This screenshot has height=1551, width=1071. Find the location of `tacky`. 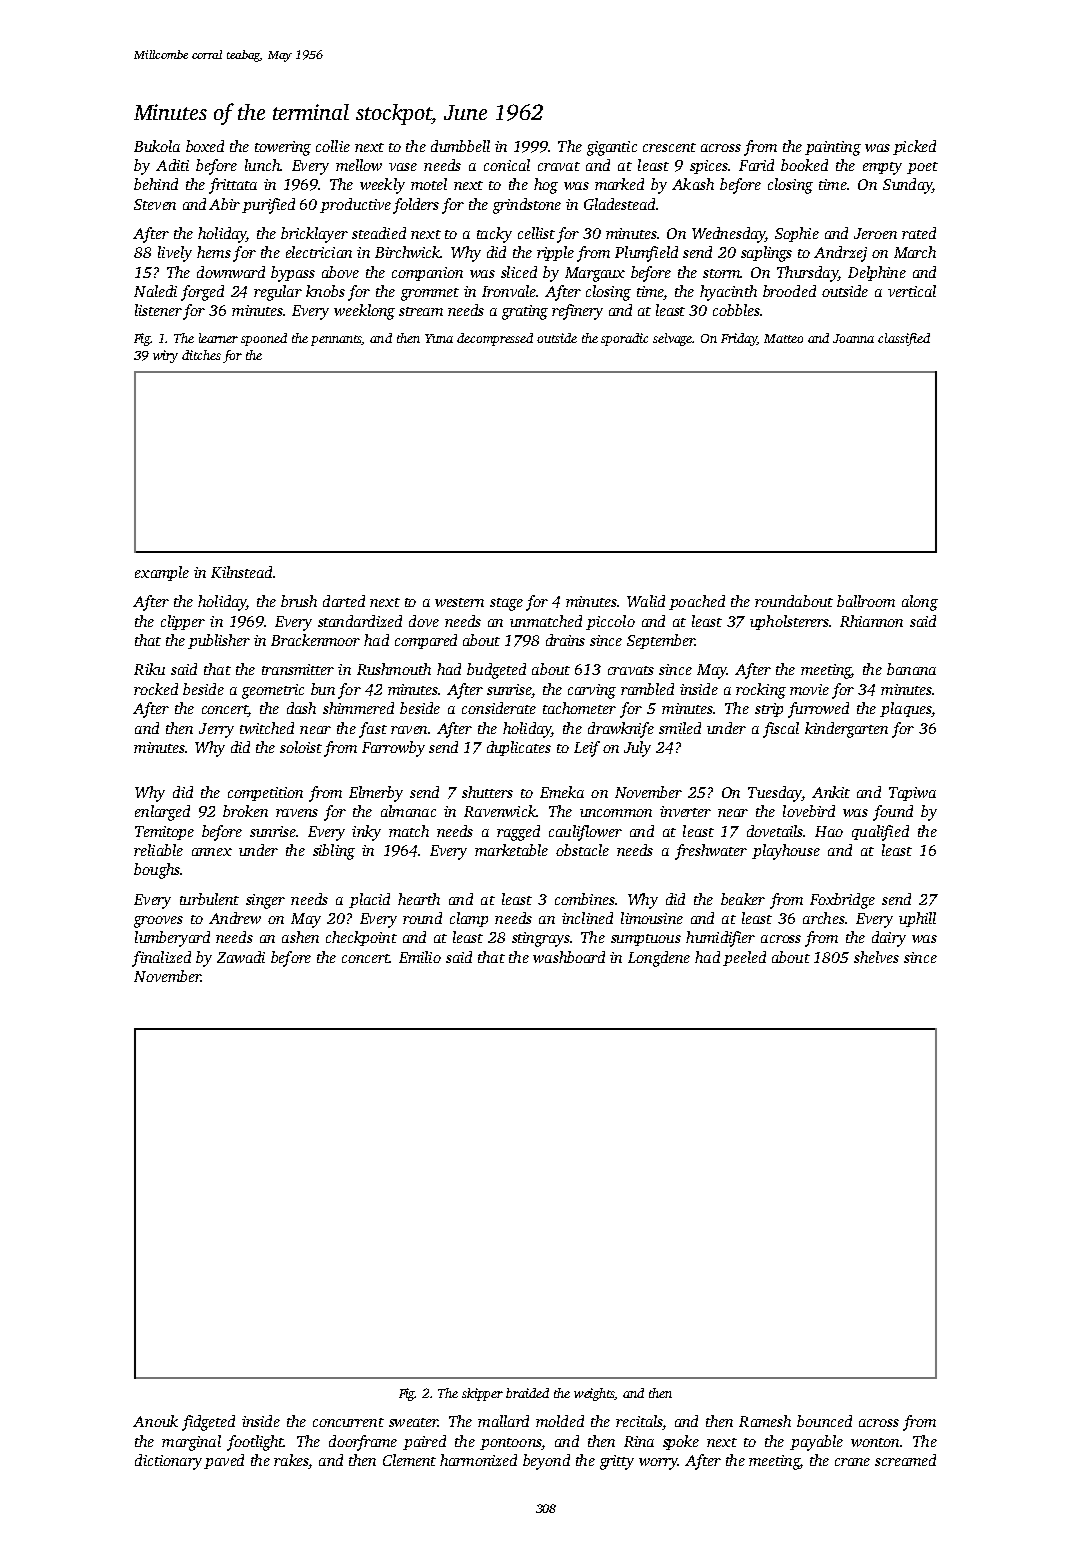

tacky is located at coordinates (494, 235).
